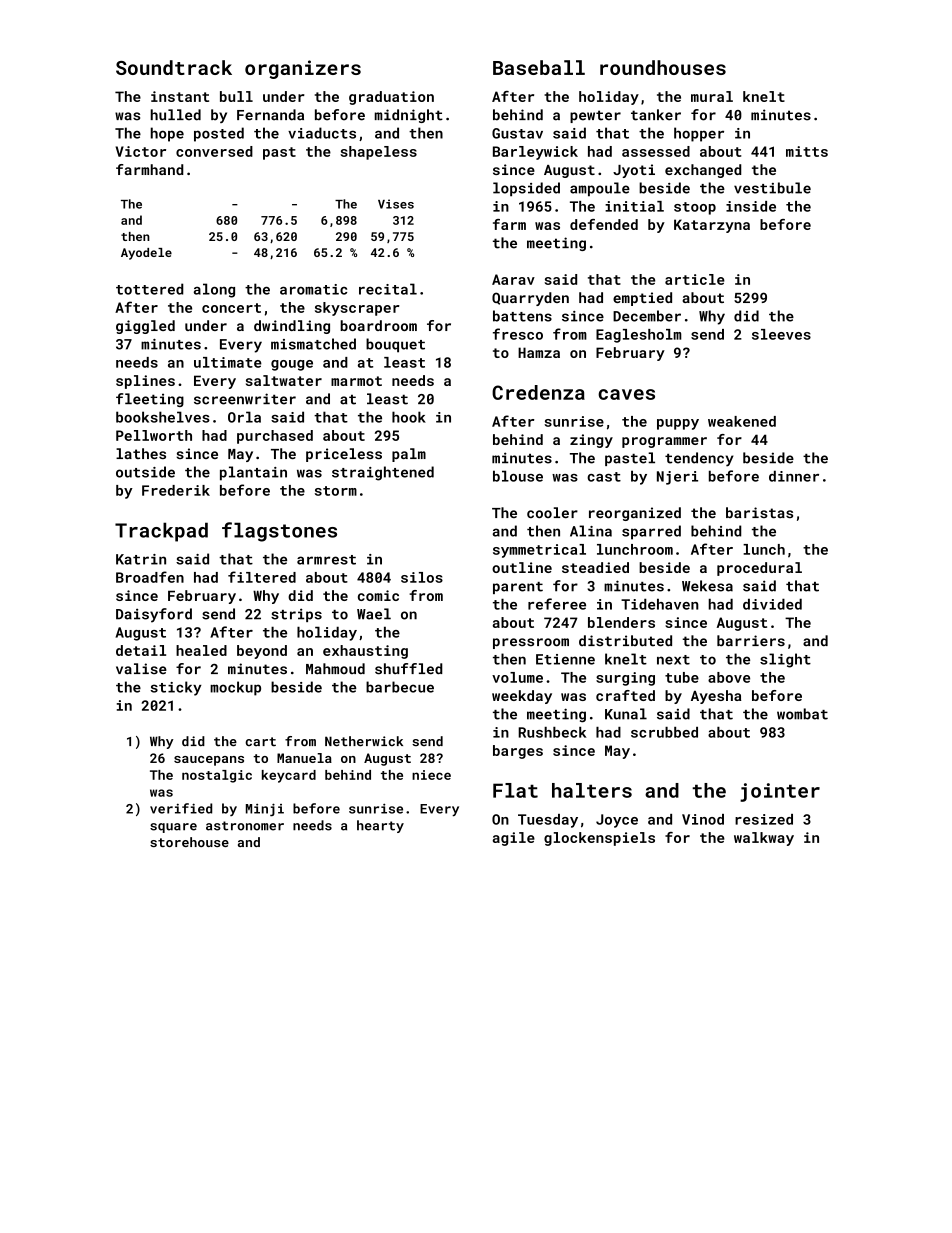 The image size is (952, 1233). What do you see at coordinates (802, 714) in the screenshot?
I see `wombat` at bounding box center [802, 714].
